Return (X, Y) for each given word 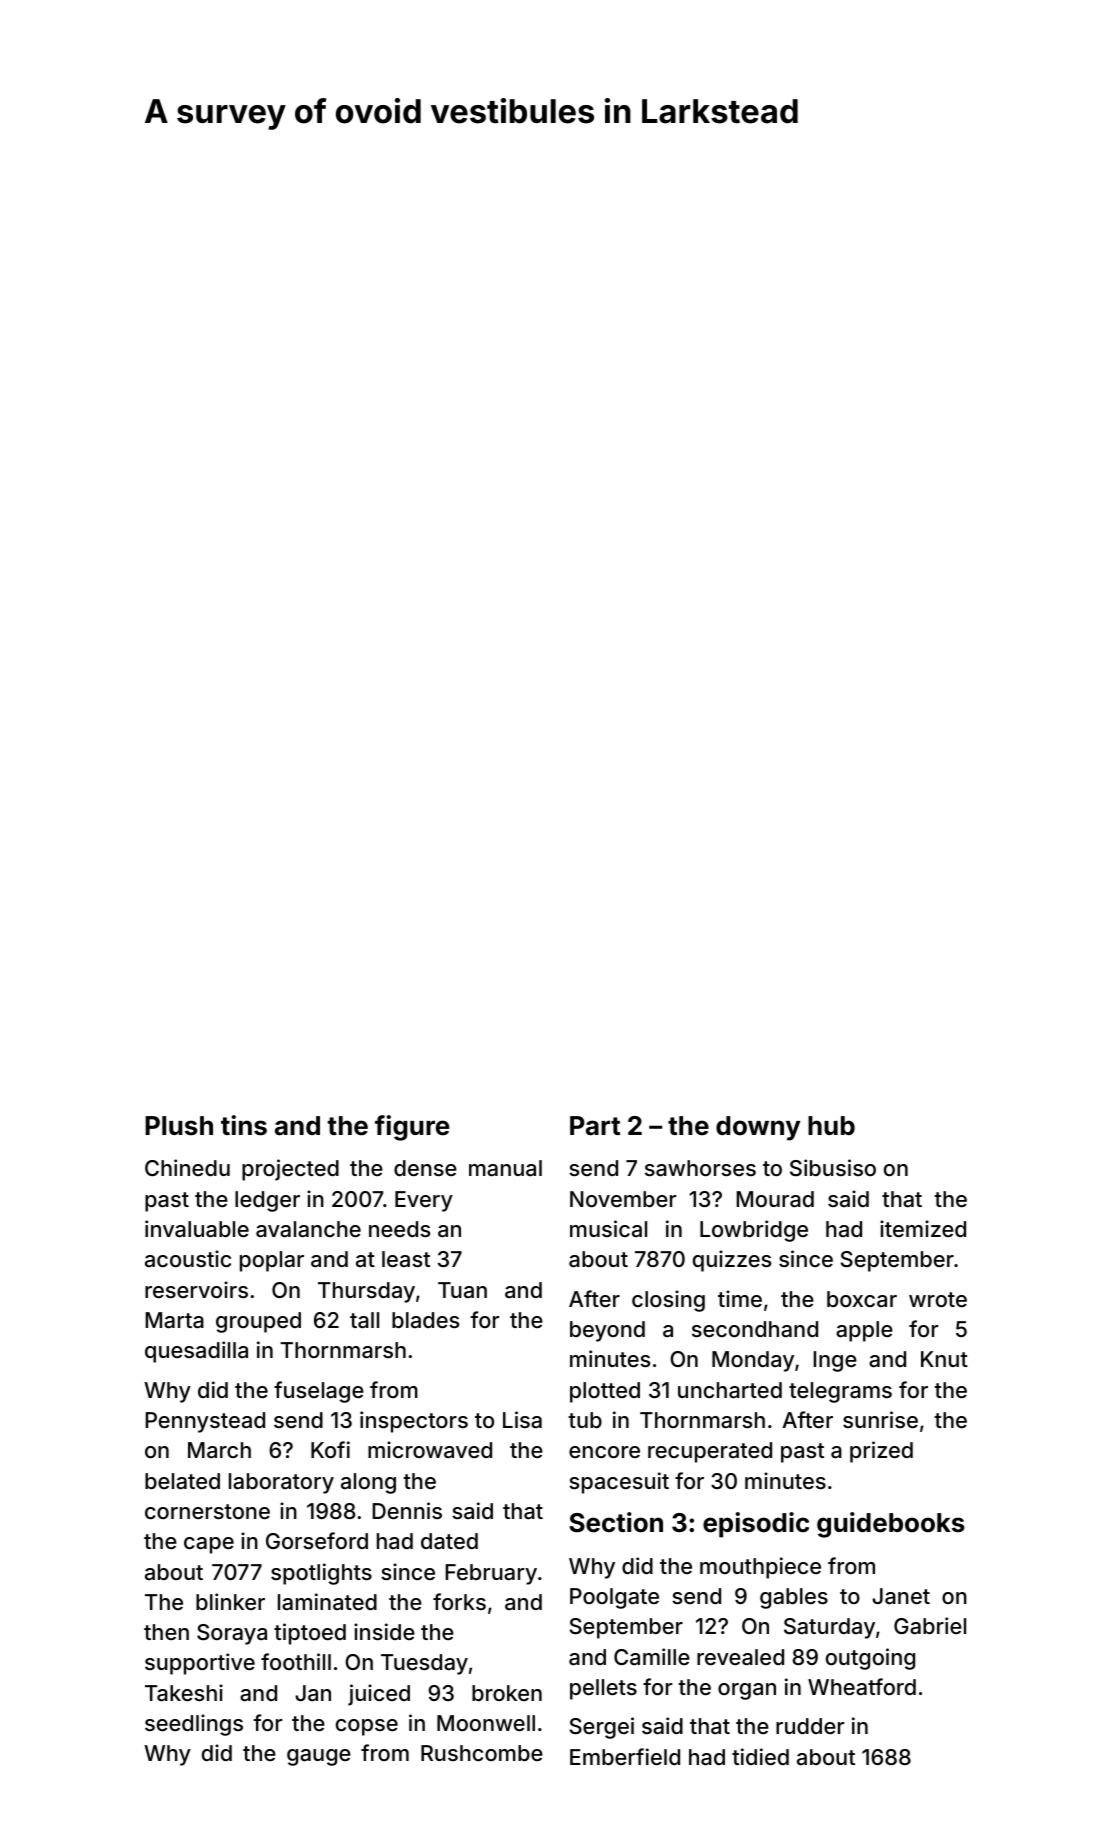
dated (449, 1541)
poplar (272, 1261)
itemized (923, 1228)
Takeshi (184, 1693)
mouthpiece (760, 1568)
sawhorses (700, 1168)
